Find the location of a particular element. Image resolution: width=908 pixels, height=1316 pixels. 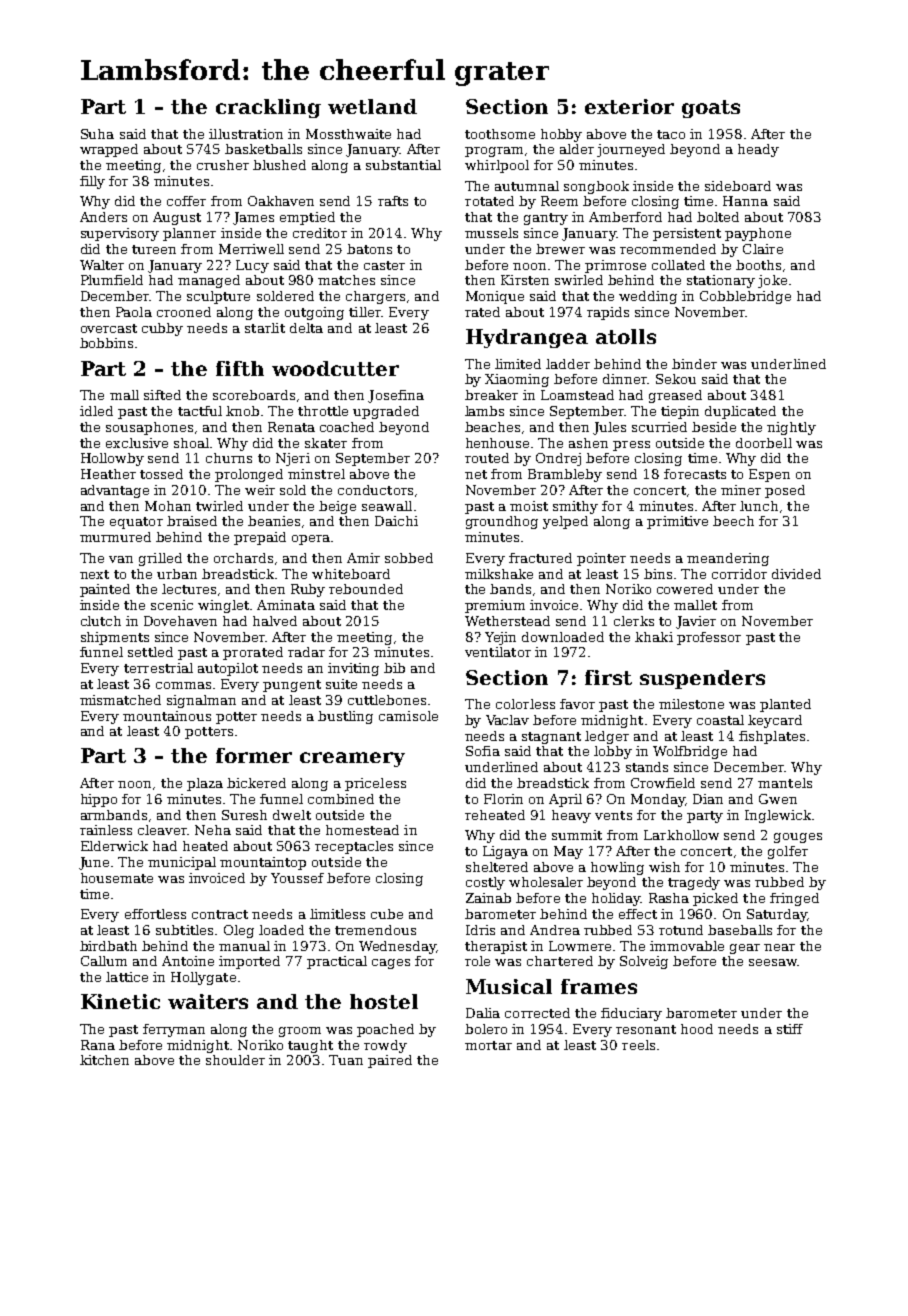

joke is located at coordinates (772, 281).
